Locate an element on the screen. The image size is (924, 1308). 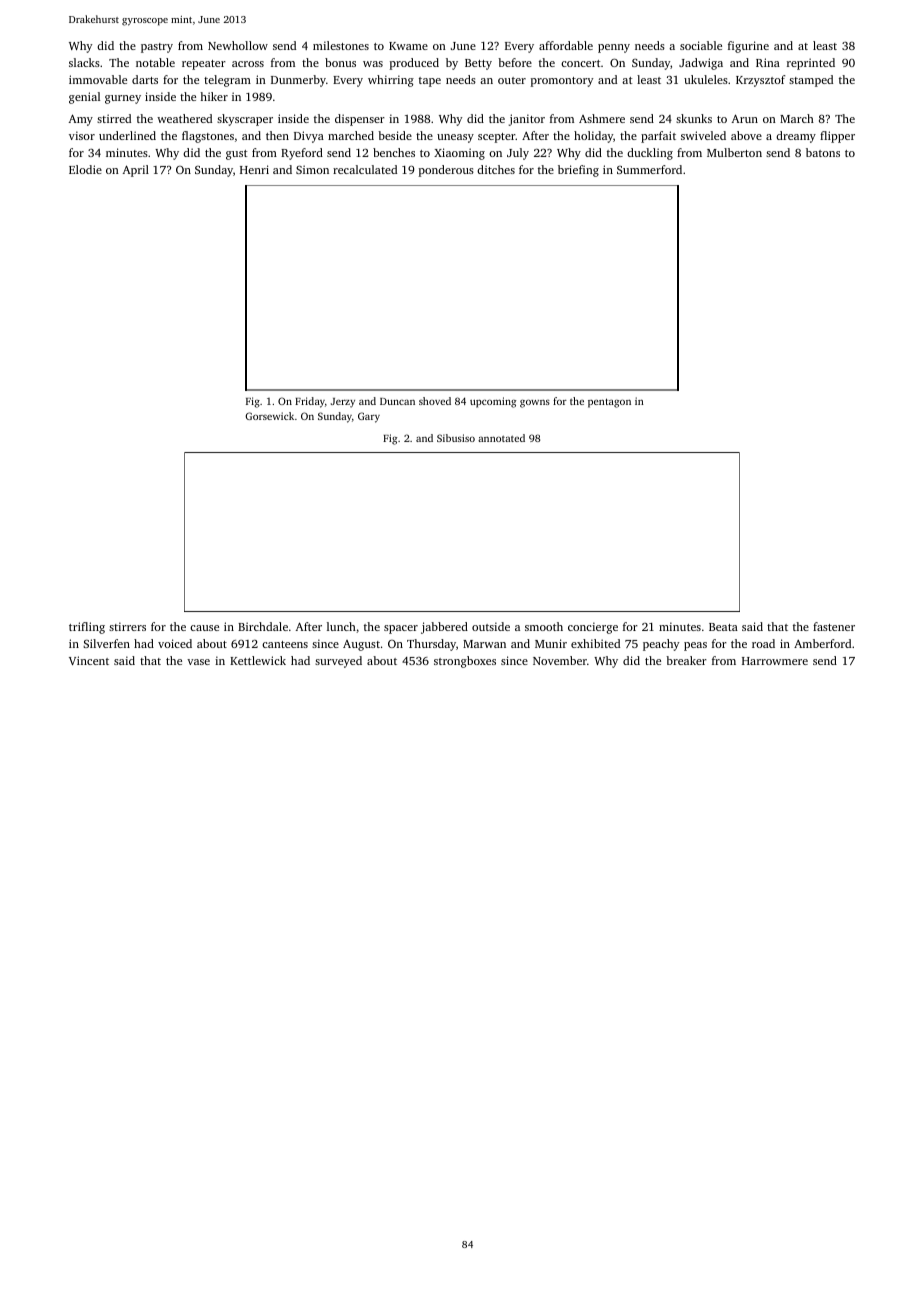
Friday is located at coordinates (310, 402).
